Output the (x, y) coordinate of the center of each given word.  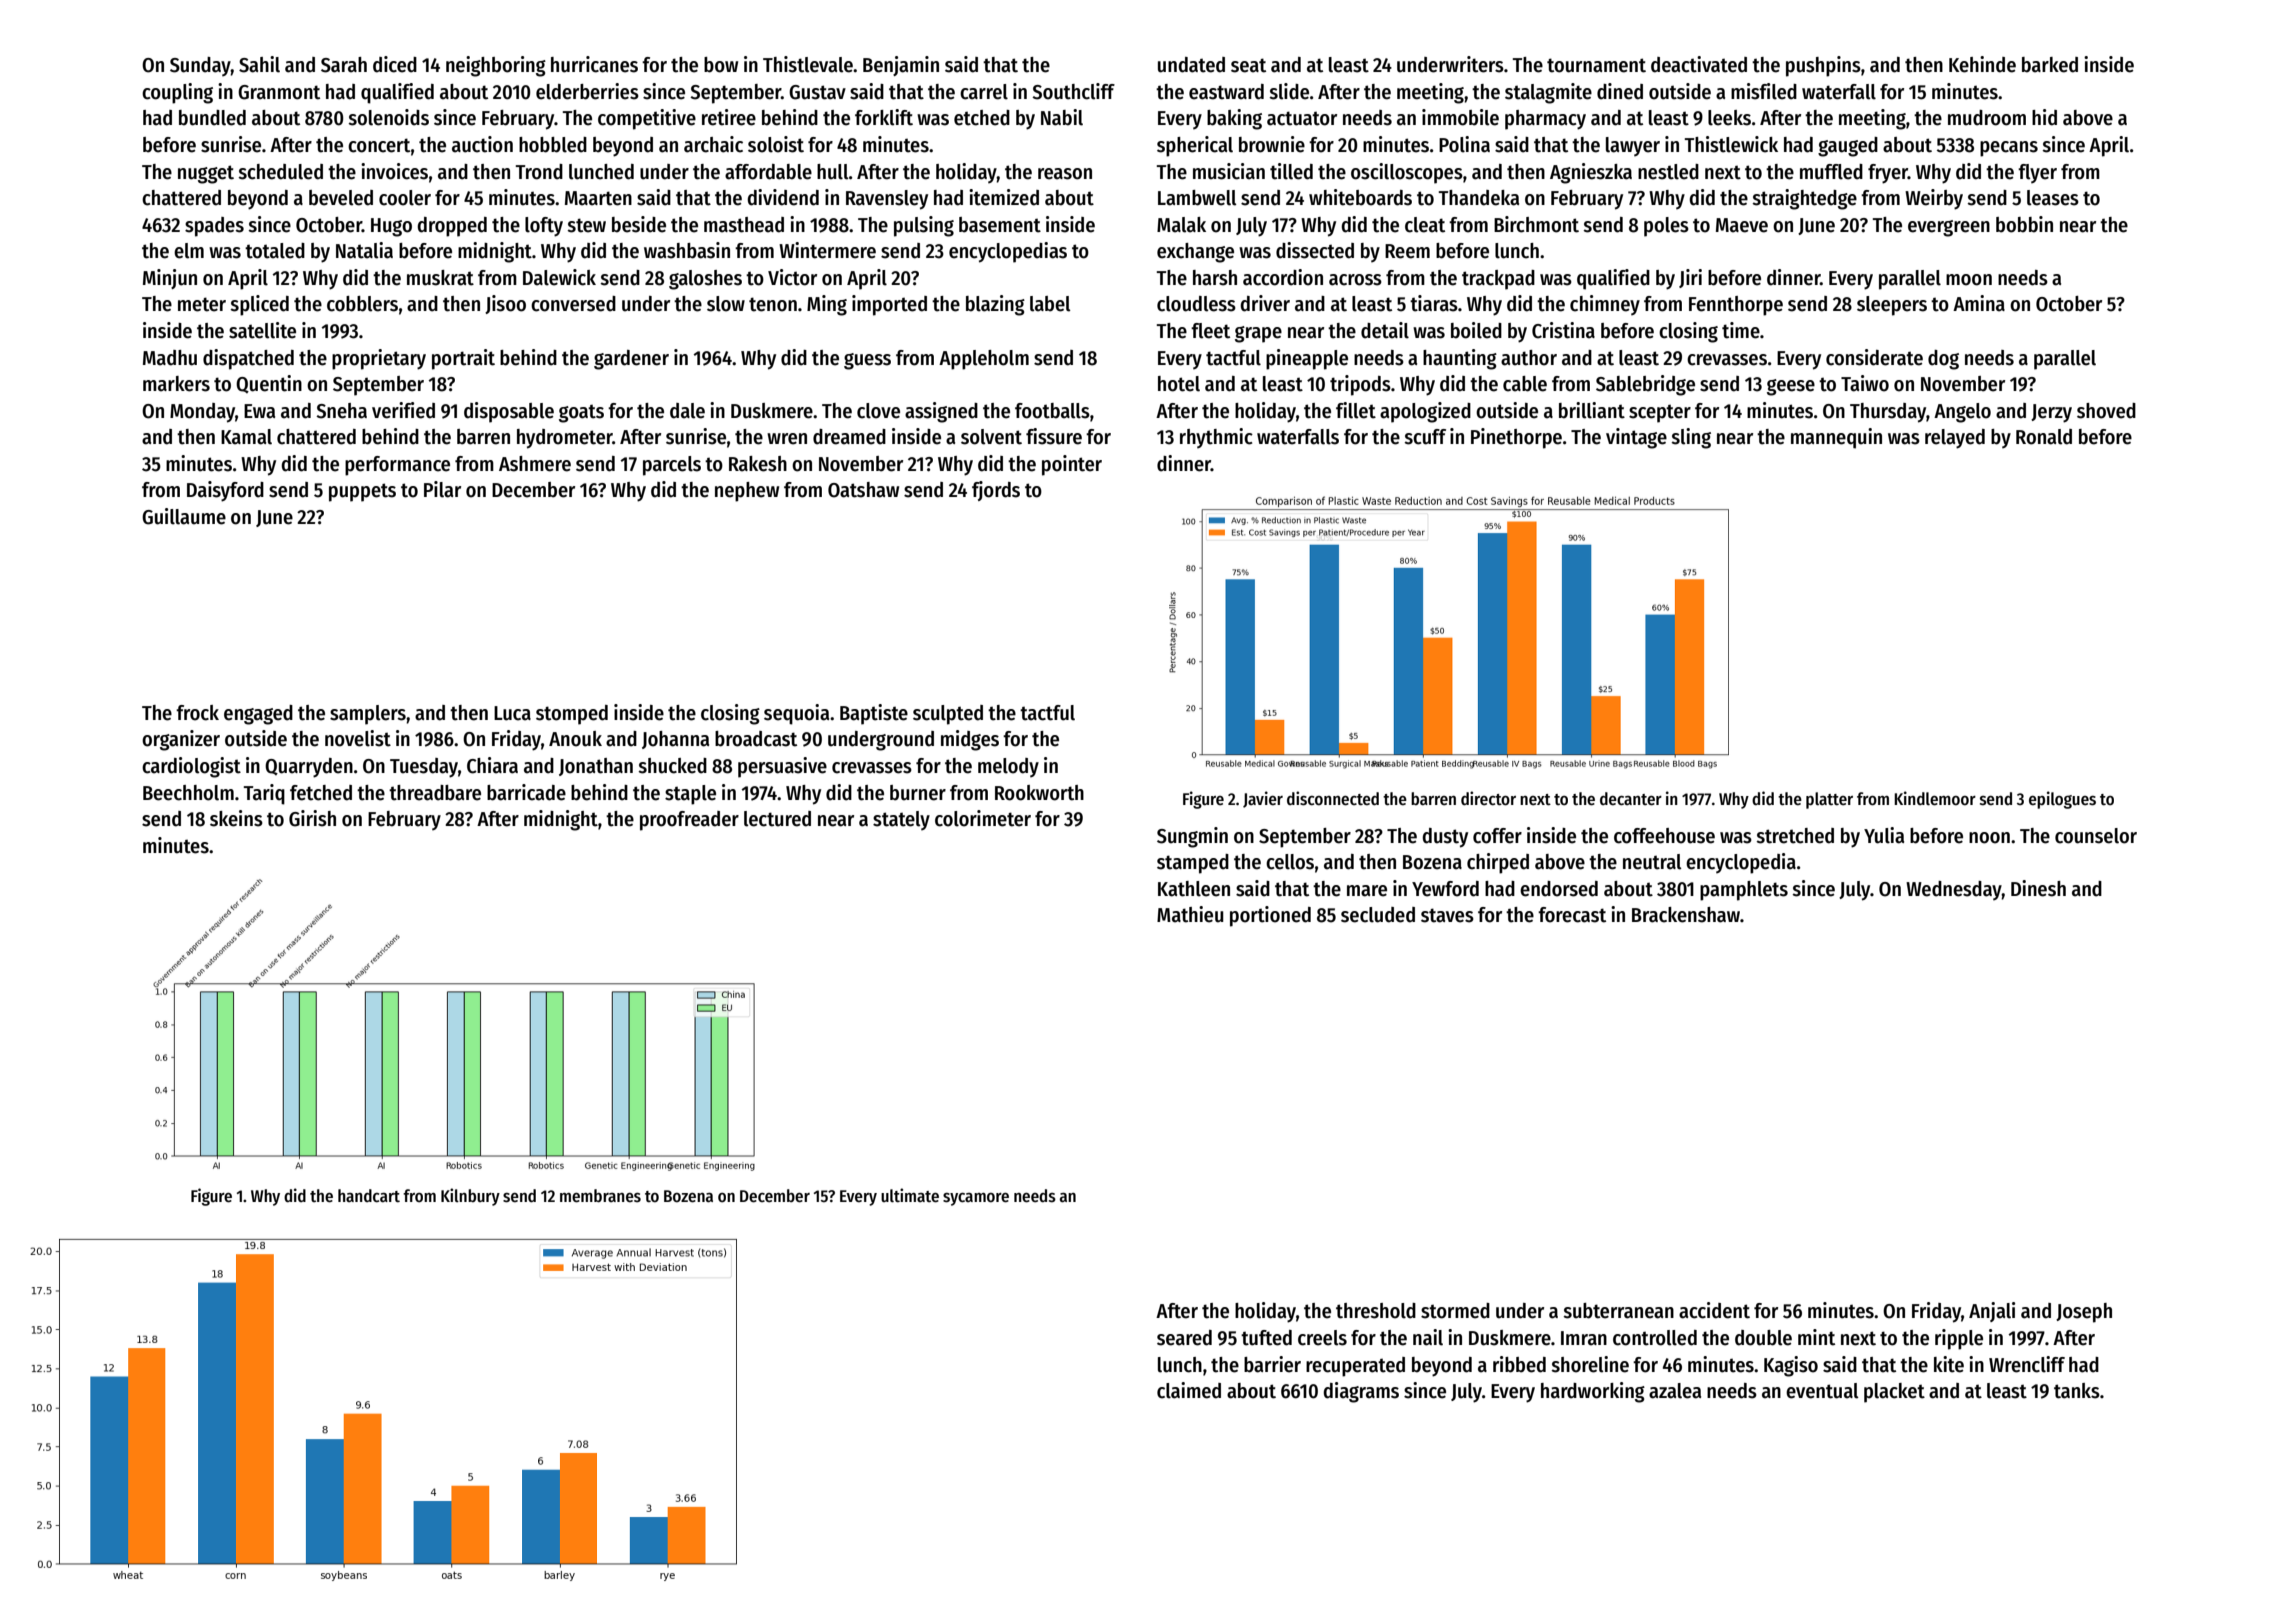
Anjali (1992, 1312)
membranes (600, 1196)
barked (2050, 65)
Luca (512, 713)
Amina (1979, 303)
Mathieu (1190, 914)
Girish (312, 818)
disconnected (1333, 798)
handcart (369, 1195)
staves (1447, 915)
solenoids (388, 117)
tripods (1360, 385)
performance (397, 466)
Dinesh (2038, 888)
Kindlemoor (1935, 798)
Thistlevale (808, 64)
